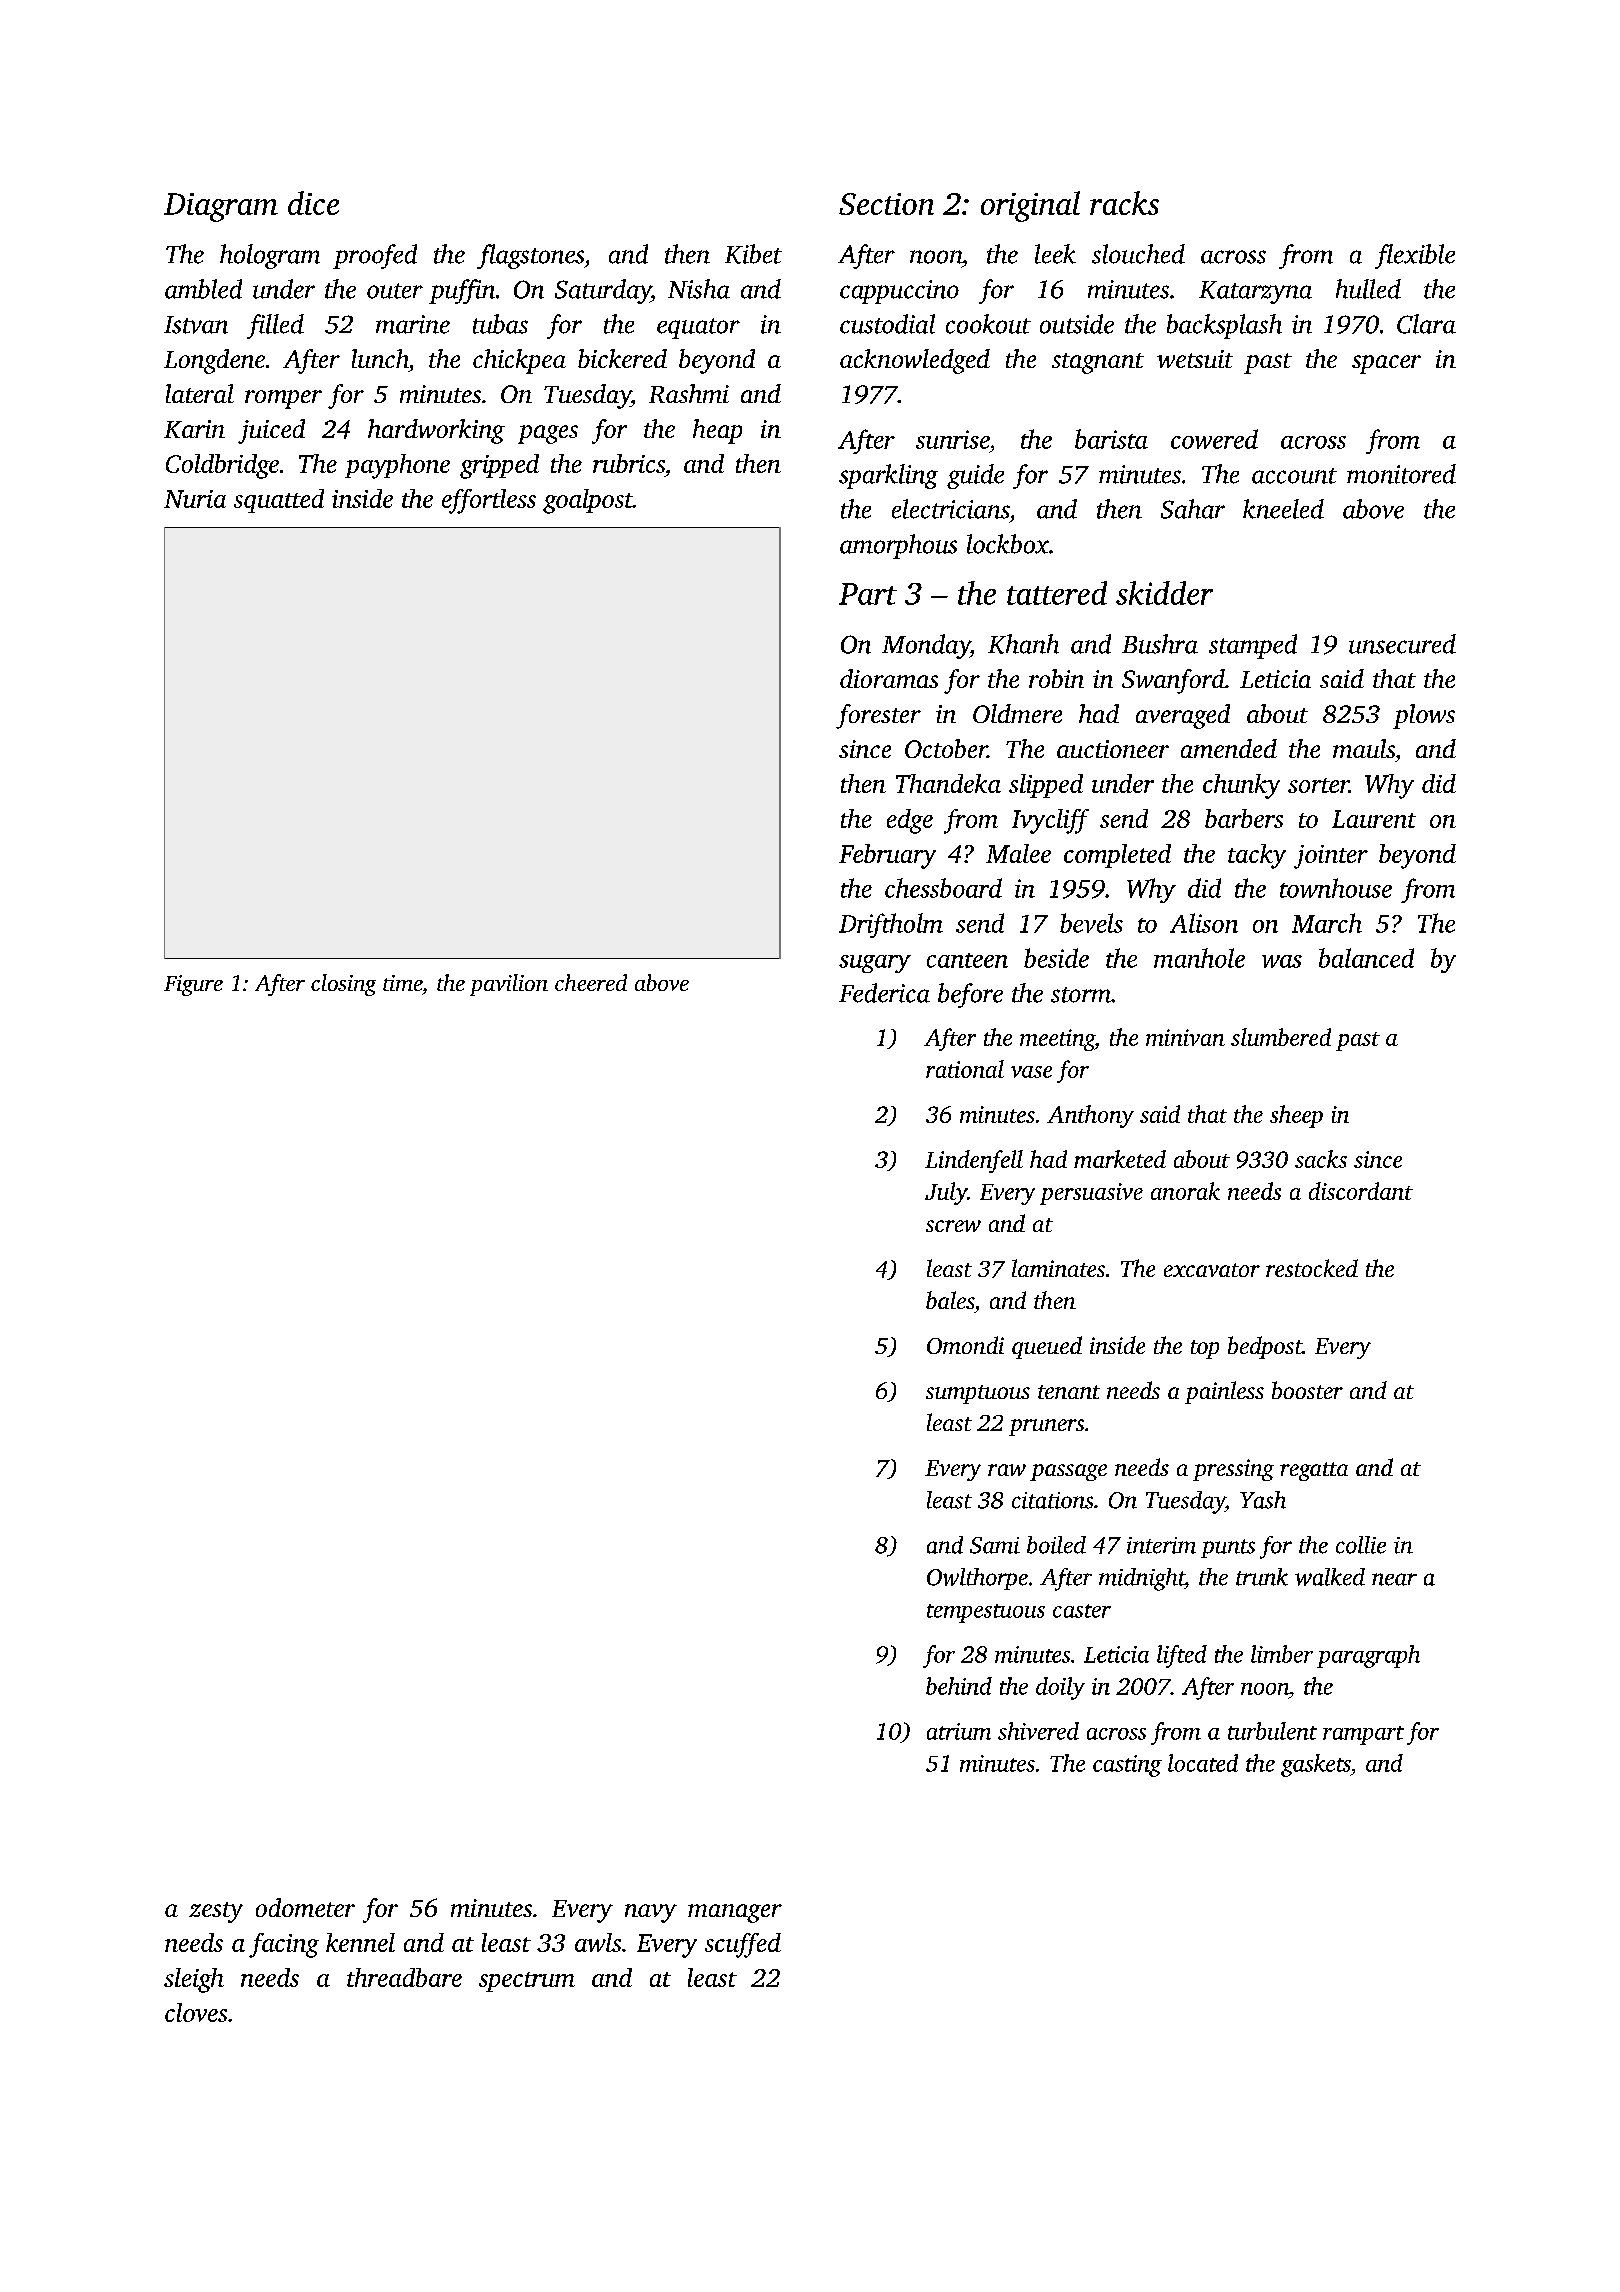 The image size is (1620, 2292). I want to click on Diagram, so click(221, 207).
